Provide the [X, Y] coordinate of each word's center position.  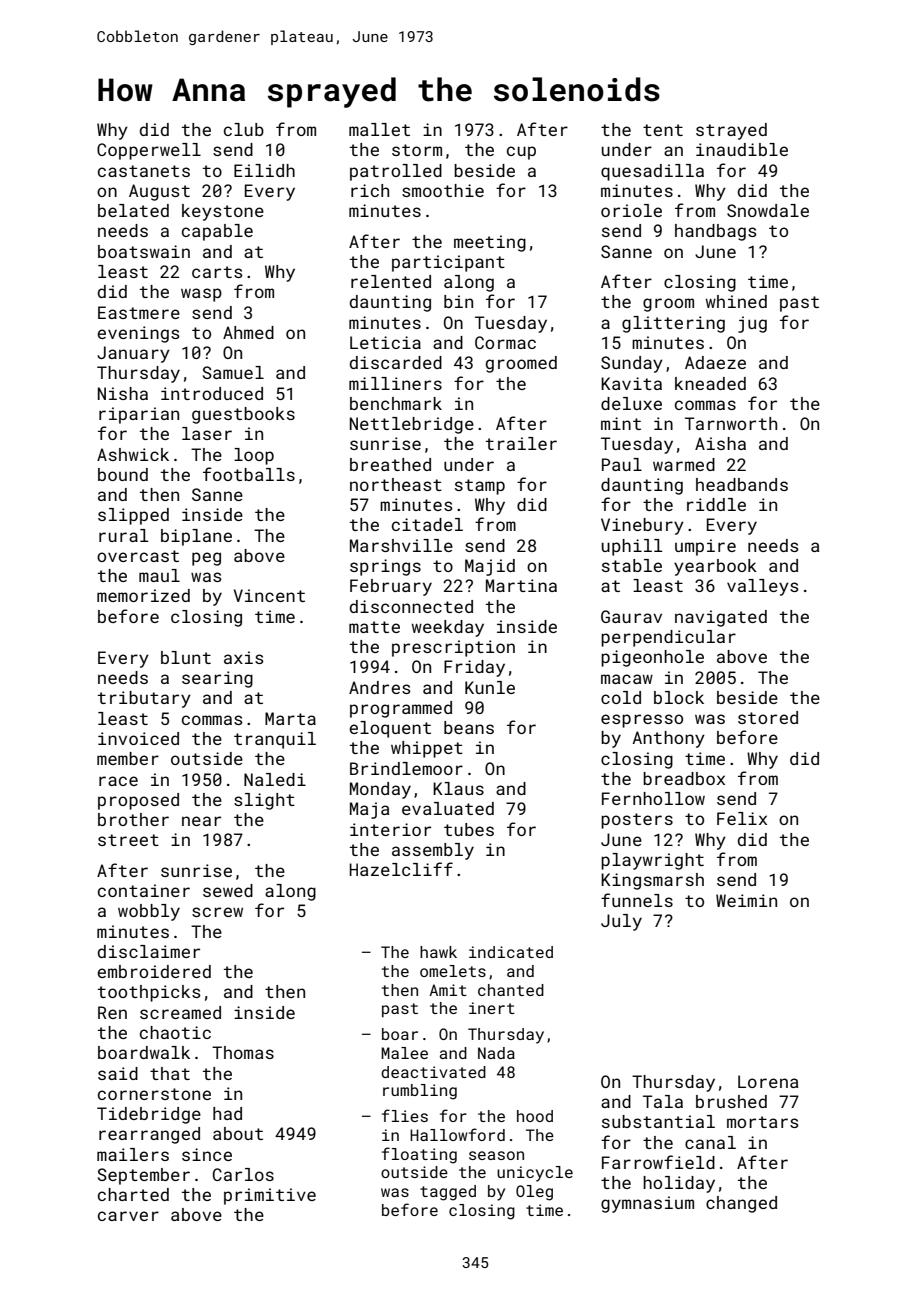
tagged [448, 1193]
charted [133, 1194]
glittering [673, 324]
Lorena [768, 1081]
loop [254, 456]
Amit [448, 990]
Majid [490, 567]
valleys [763, 587]
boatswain [144, 251]
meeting [490, 243]
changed [741, 1204]
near [201, 821]
